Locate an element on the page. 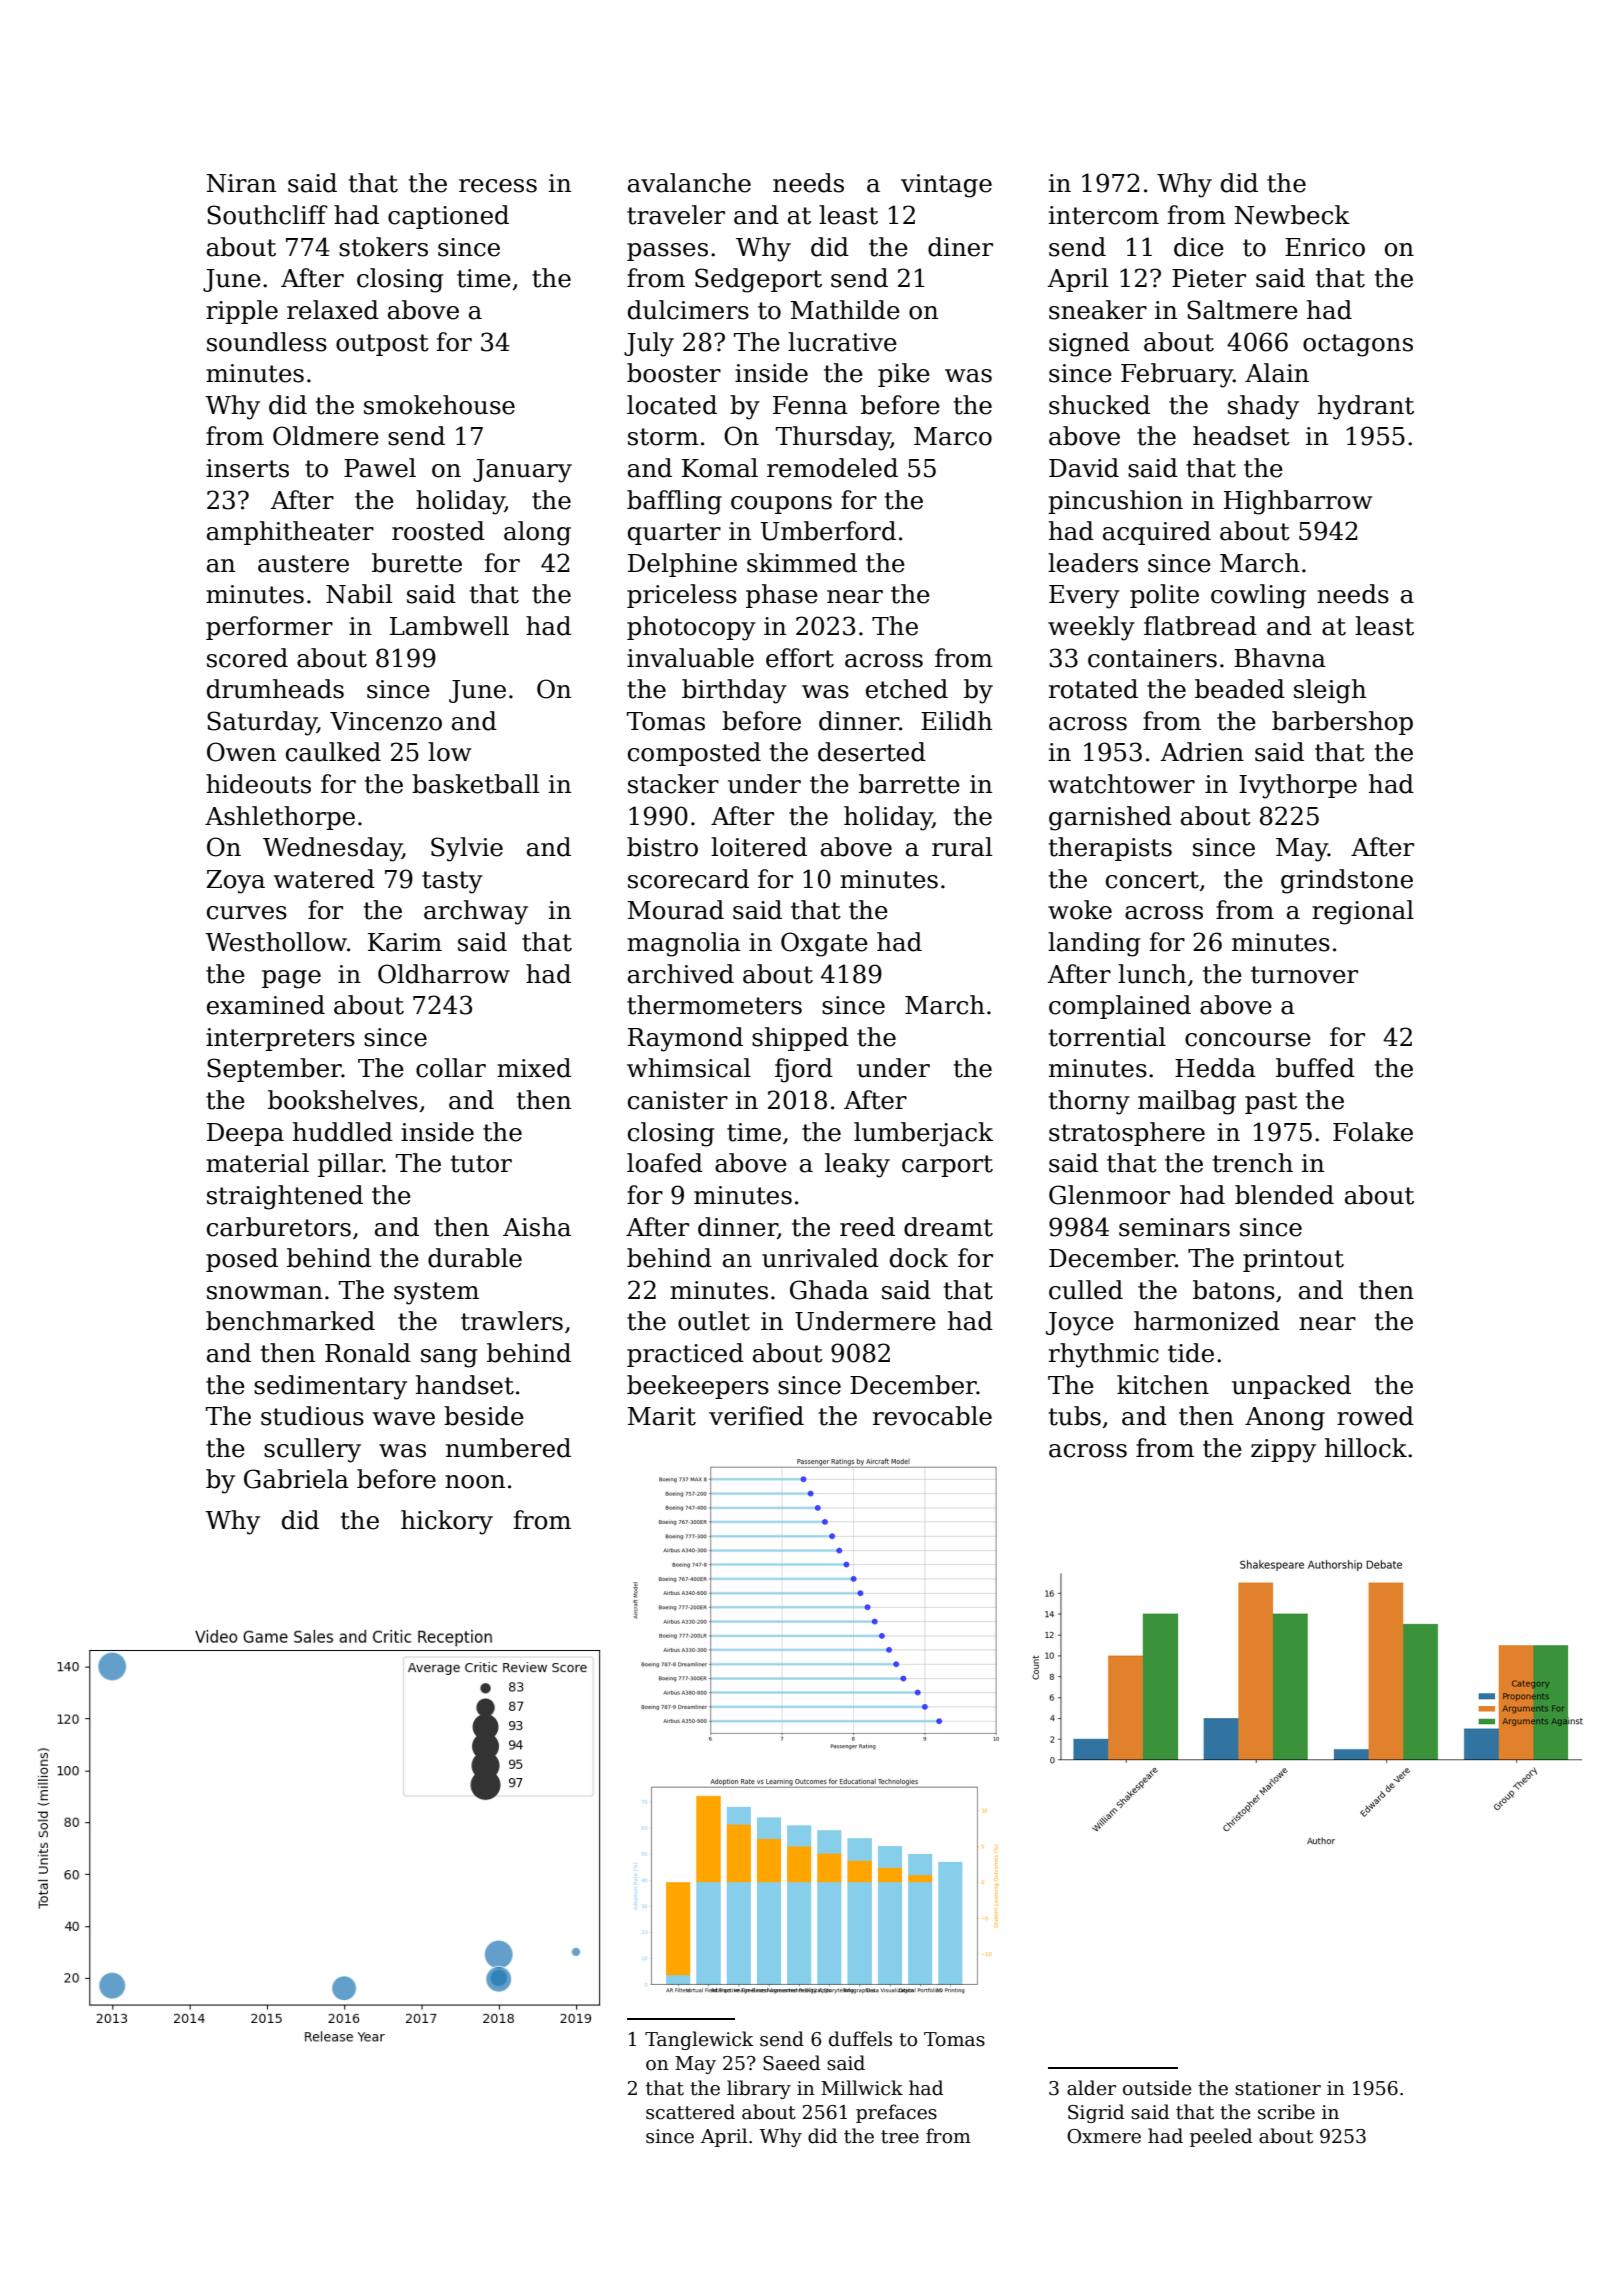 The image size is (1620, 2292). hillock is located at coordinates (1366, 1448).
